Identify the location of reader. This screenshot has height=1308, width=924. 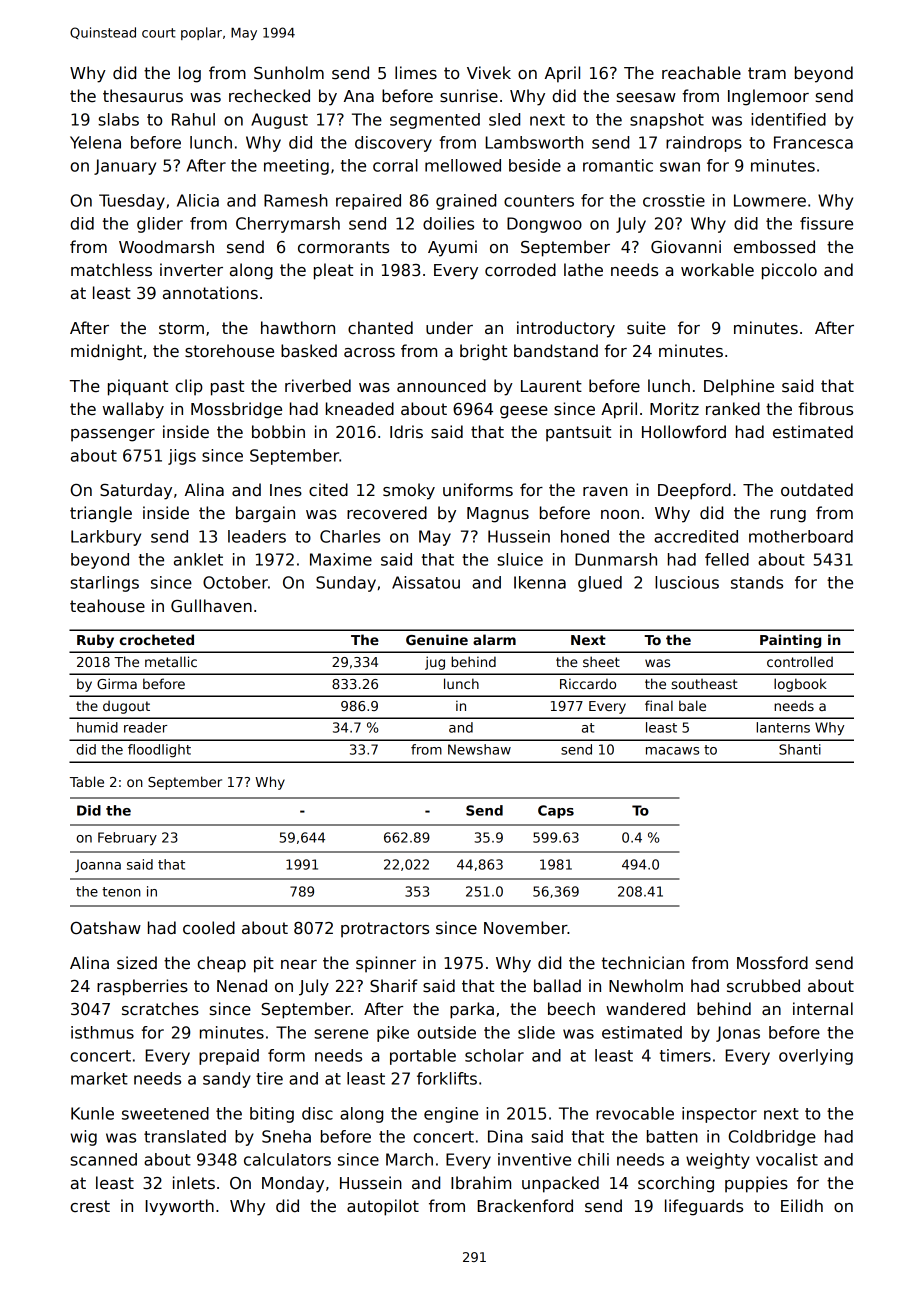
(145, 727).
